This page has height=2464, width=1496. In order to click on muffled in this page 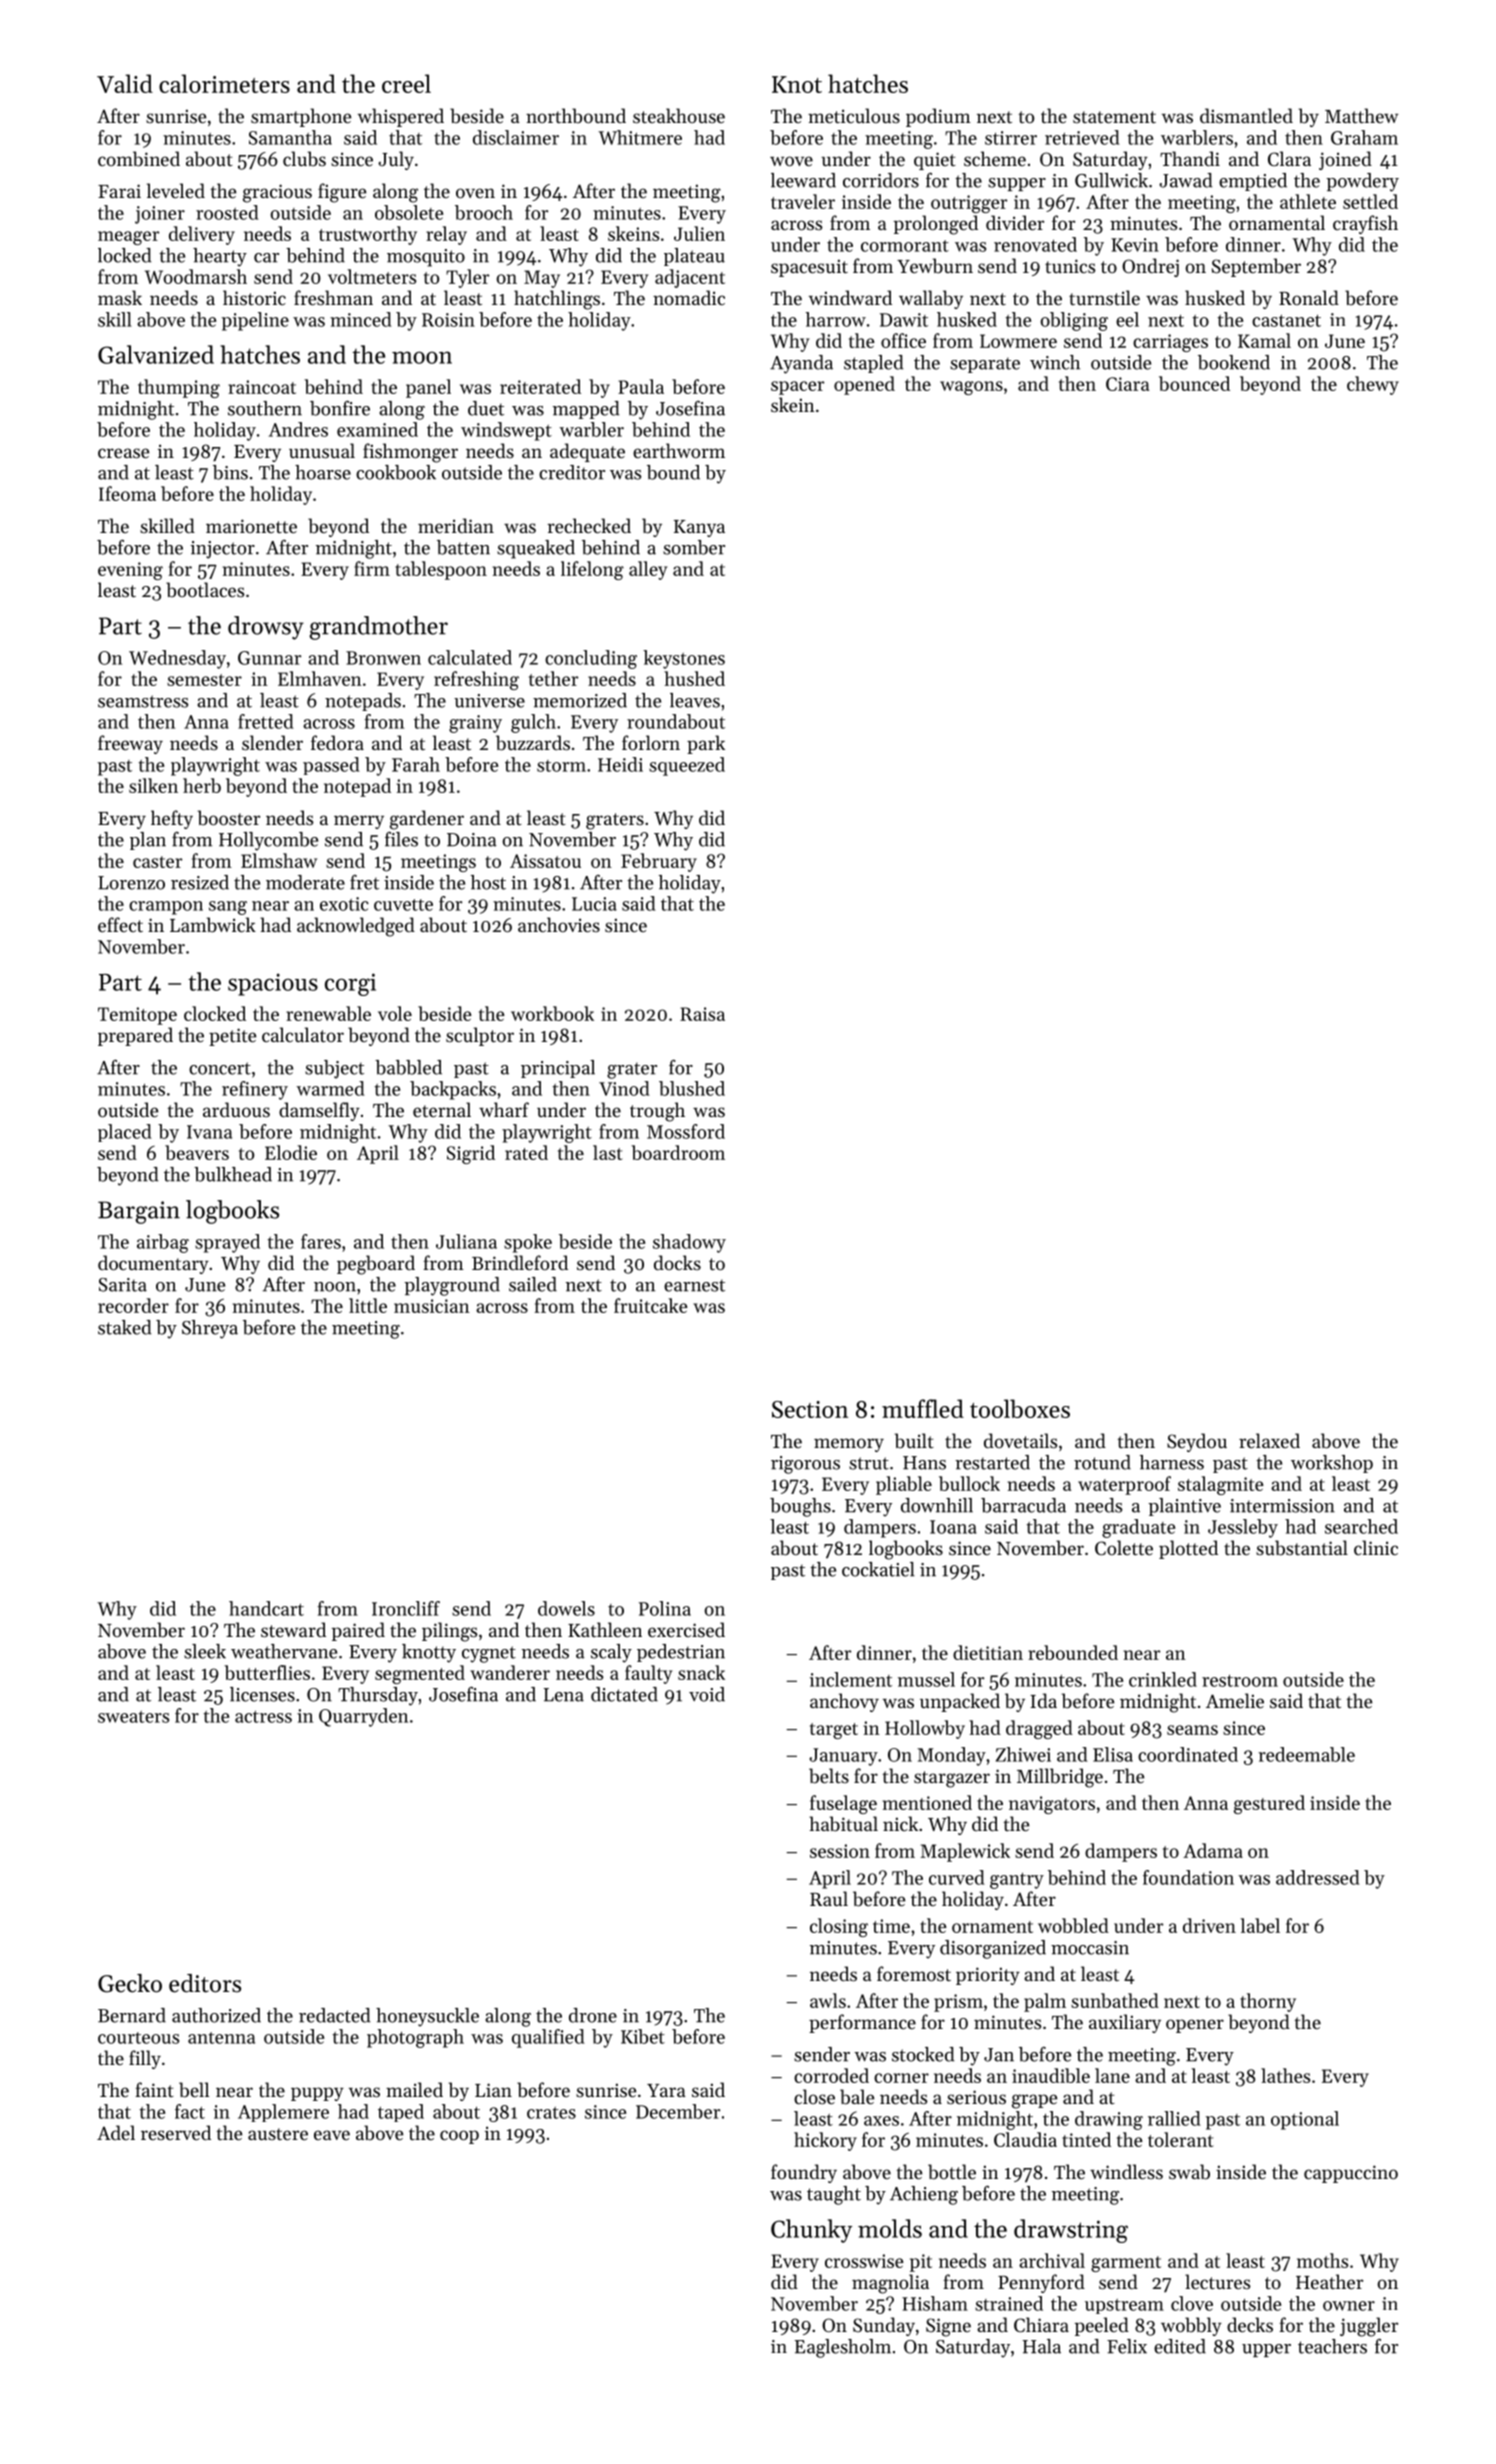, I will do `click(923, 1408)`.
